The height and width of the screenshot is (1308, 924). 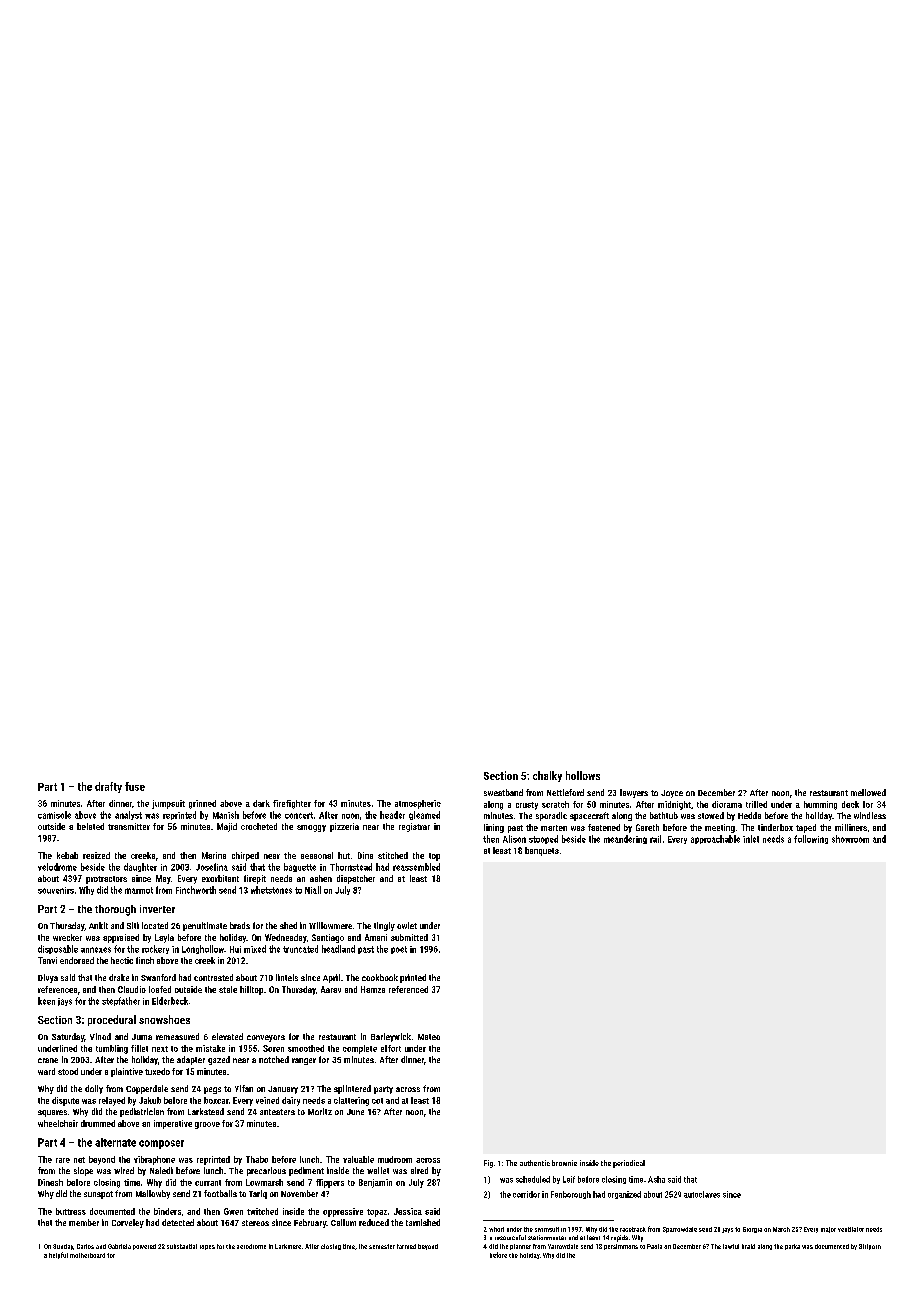 What do you see at coordinates (58, 1255) in the screenshot?
I see `helpful` at bounding box center [58, 1255].
